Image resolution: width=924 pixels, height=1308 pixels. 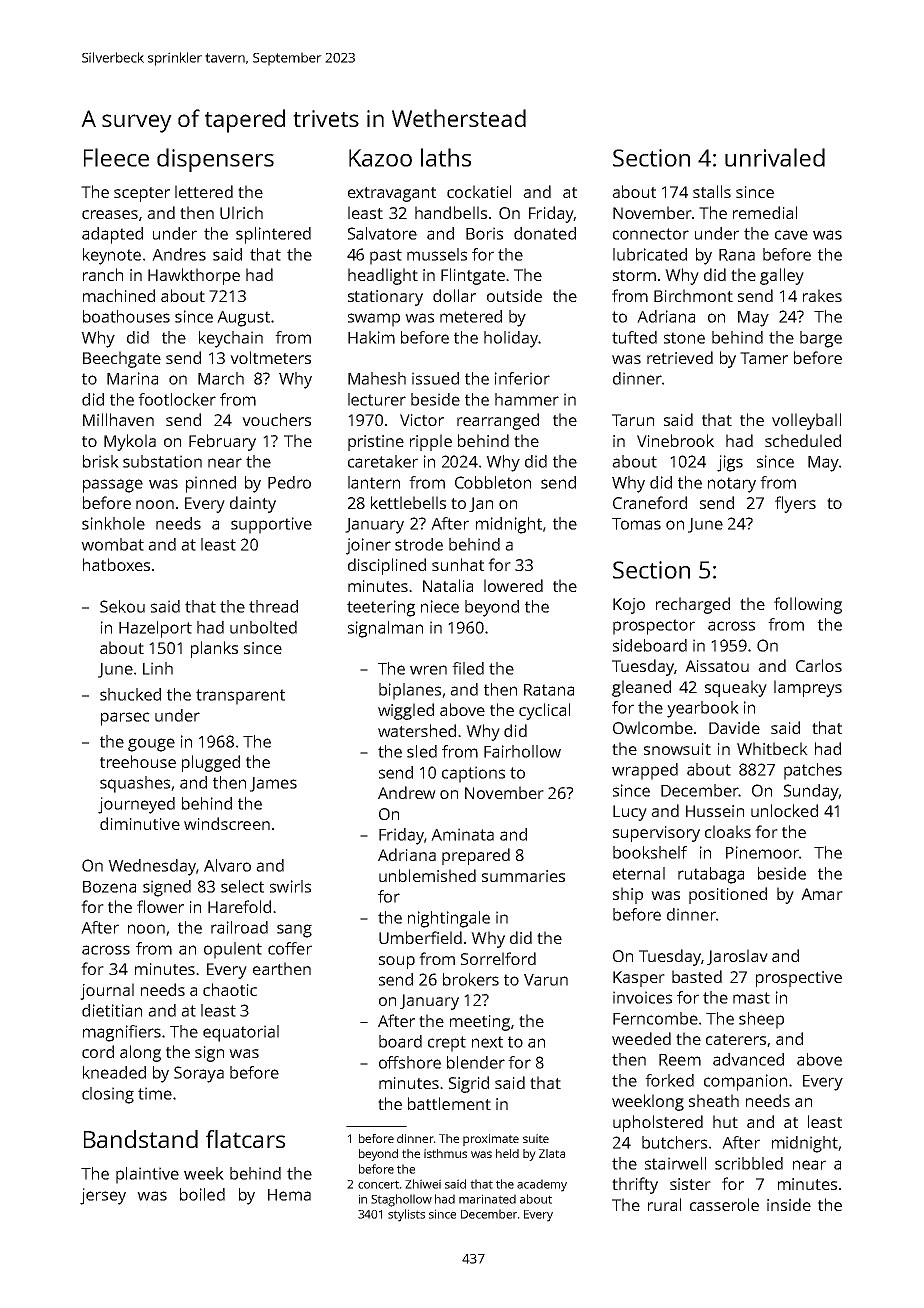 I want to click on academy, so click(x=542, y=1185).
